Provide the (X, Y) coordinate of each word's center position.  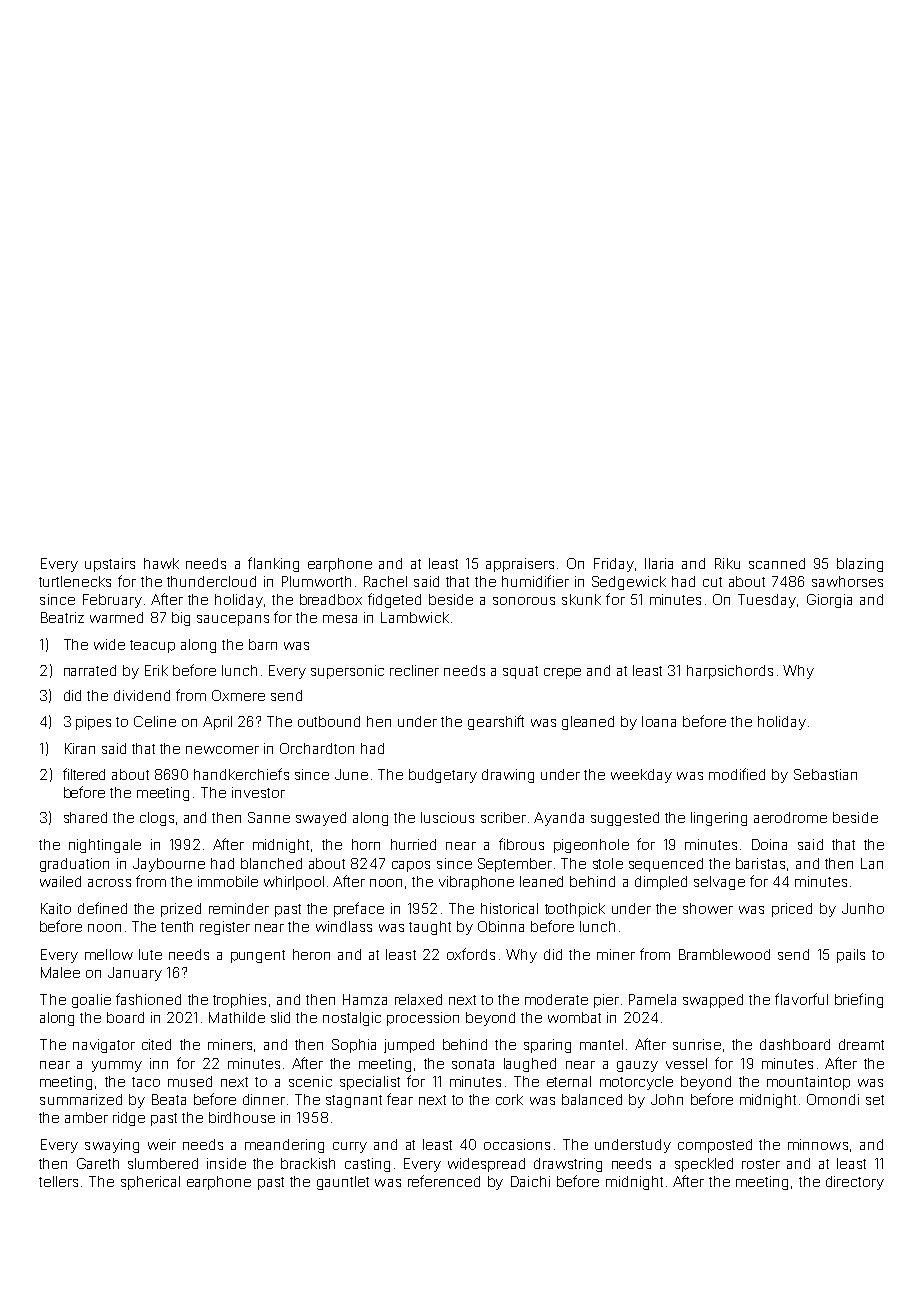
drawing (508, 776)
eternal (569, 1081)
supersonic (347, 672)
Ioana (659, 721)
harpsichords (730, 672)
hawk (161, 563)
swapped (713, 1001)
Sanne (269, 817)
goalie (91, 1001)
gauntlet (343, 1183)
